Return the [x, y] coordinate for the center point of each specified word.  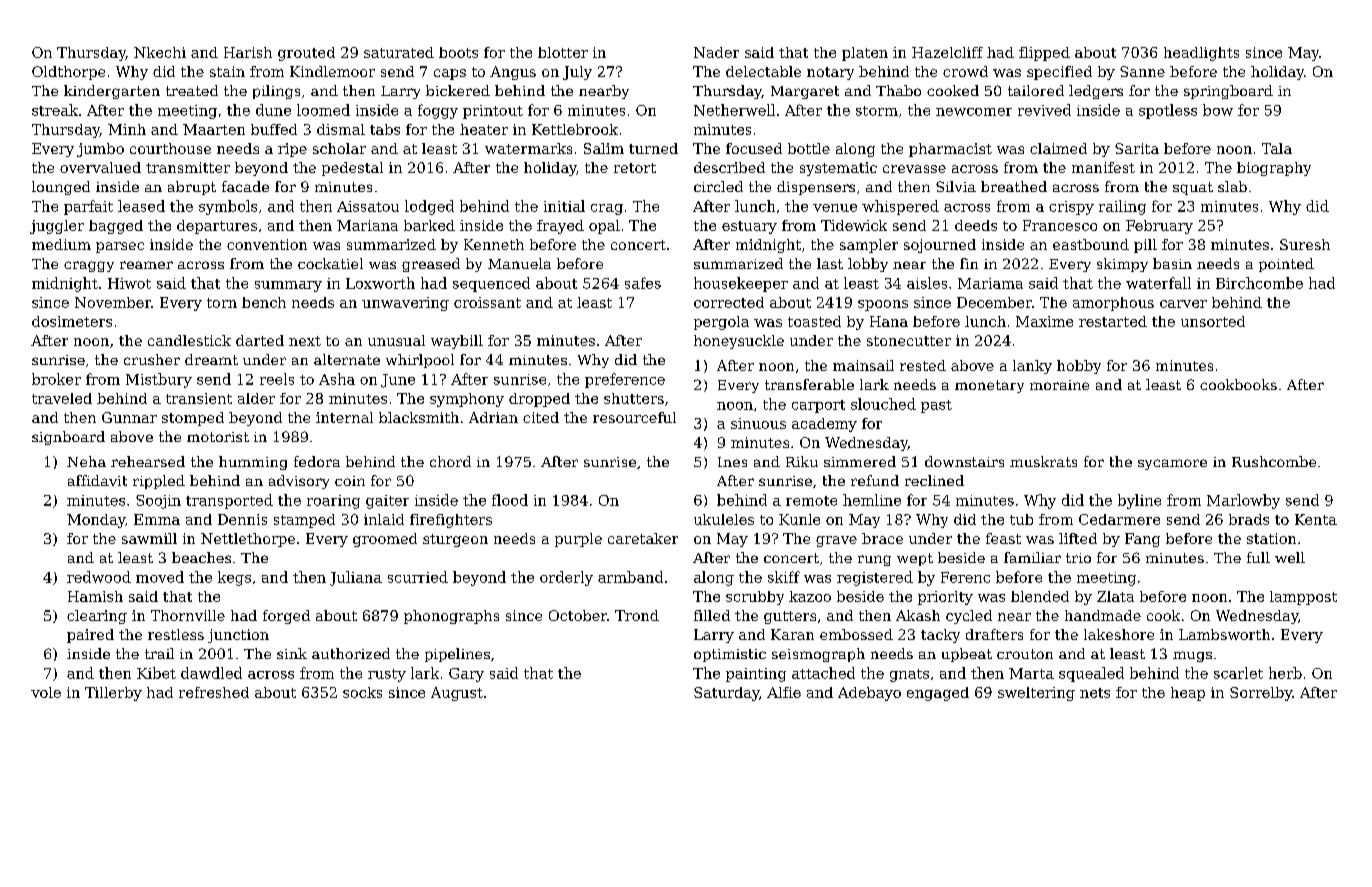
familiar [1032, 557]
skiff [784, 577]
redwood [99, 577]
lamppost [1303, 598]
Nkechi [160, 52]
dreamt [211, 359]
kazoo [810, 596]
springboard [1228, 92]
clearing [97, 617]
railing [1122, 207]
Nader [716, 52]
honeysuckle [739, 342]
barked [429, 225]
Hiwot [129, 283]
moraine [1059, 385]
